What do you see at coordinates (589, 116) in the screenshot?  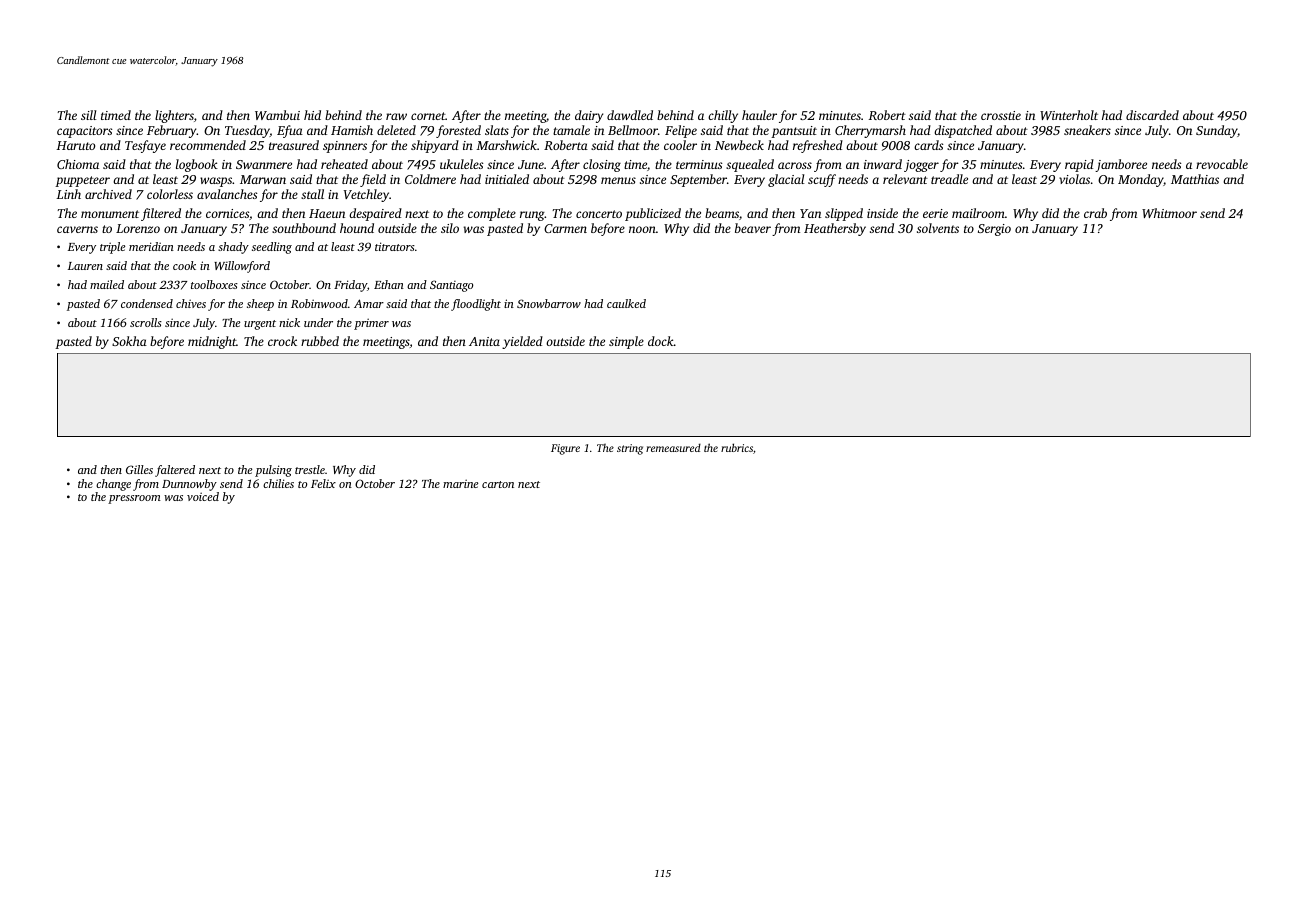 I see `dairy` at bounding box center [589, 116].
